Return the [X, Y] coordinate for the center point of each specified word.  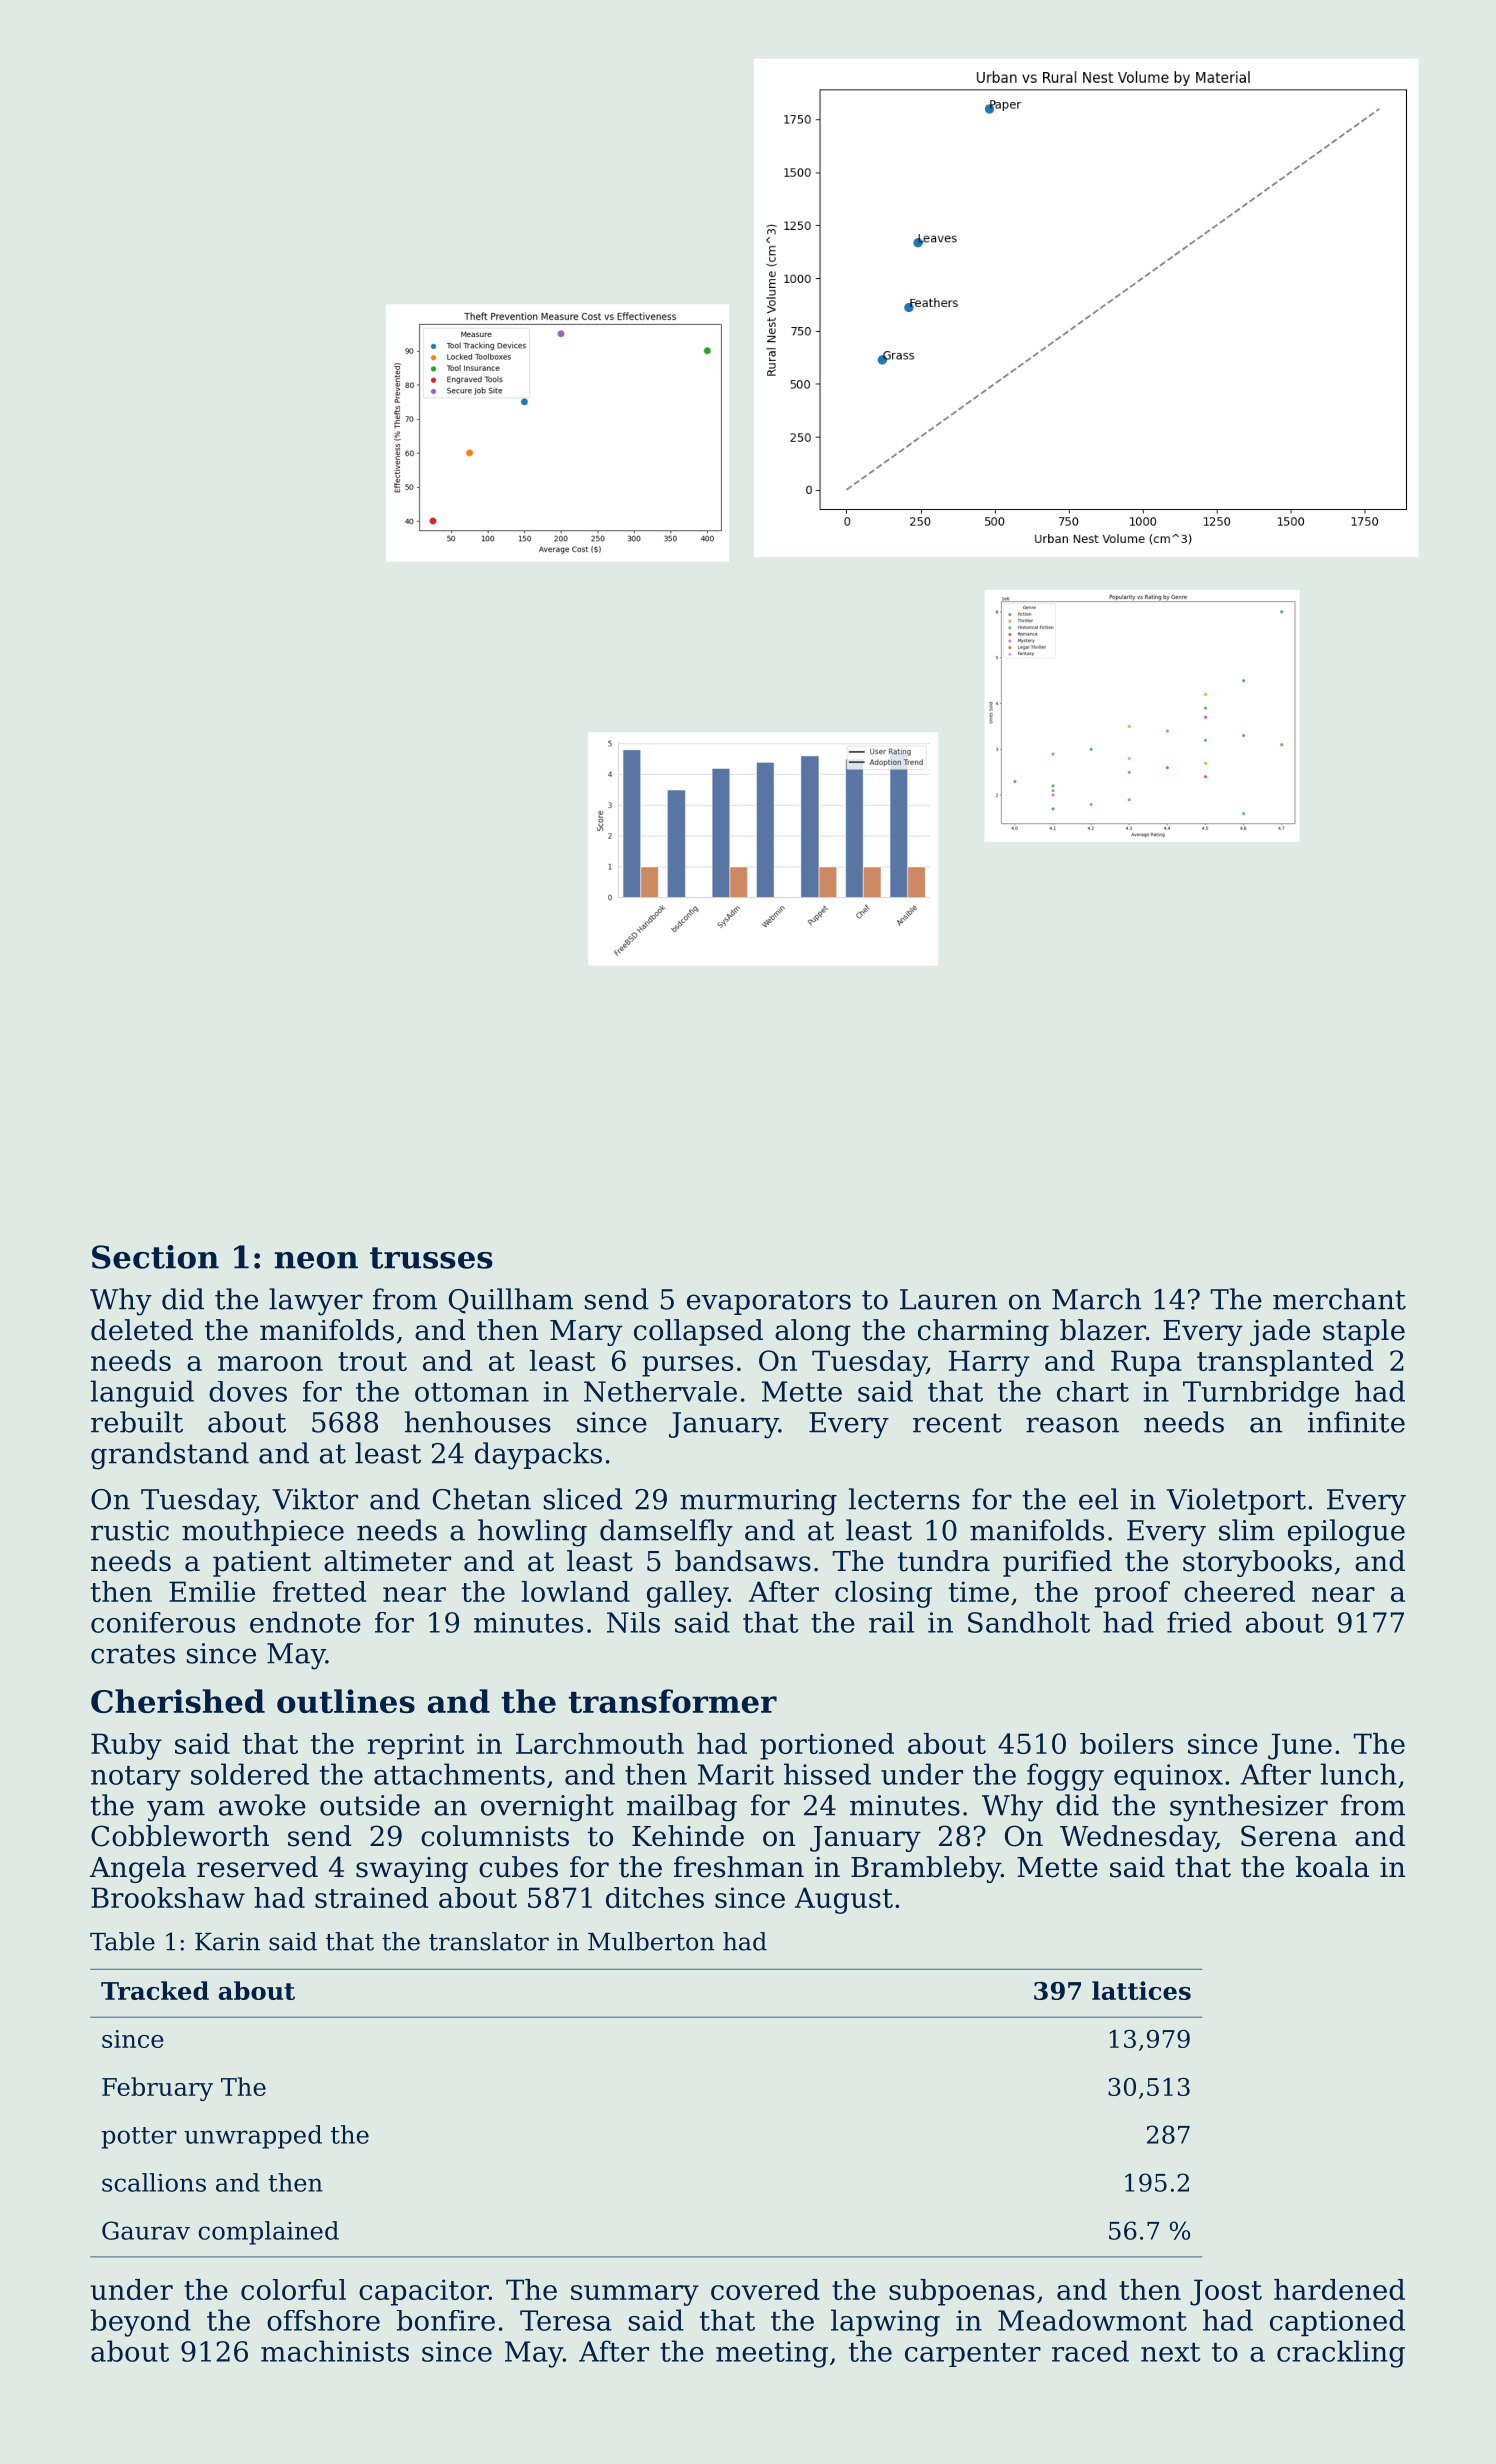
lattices [1141, 1990]
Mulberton [651, 1941]
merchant [1339, 1299]
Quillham [511, 1301]
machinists [335, 2351]
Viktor [315, 1499]
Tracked [155, 1990]
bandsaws [743, 1561]
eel [1098, 1499]
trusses [431, 1258]
